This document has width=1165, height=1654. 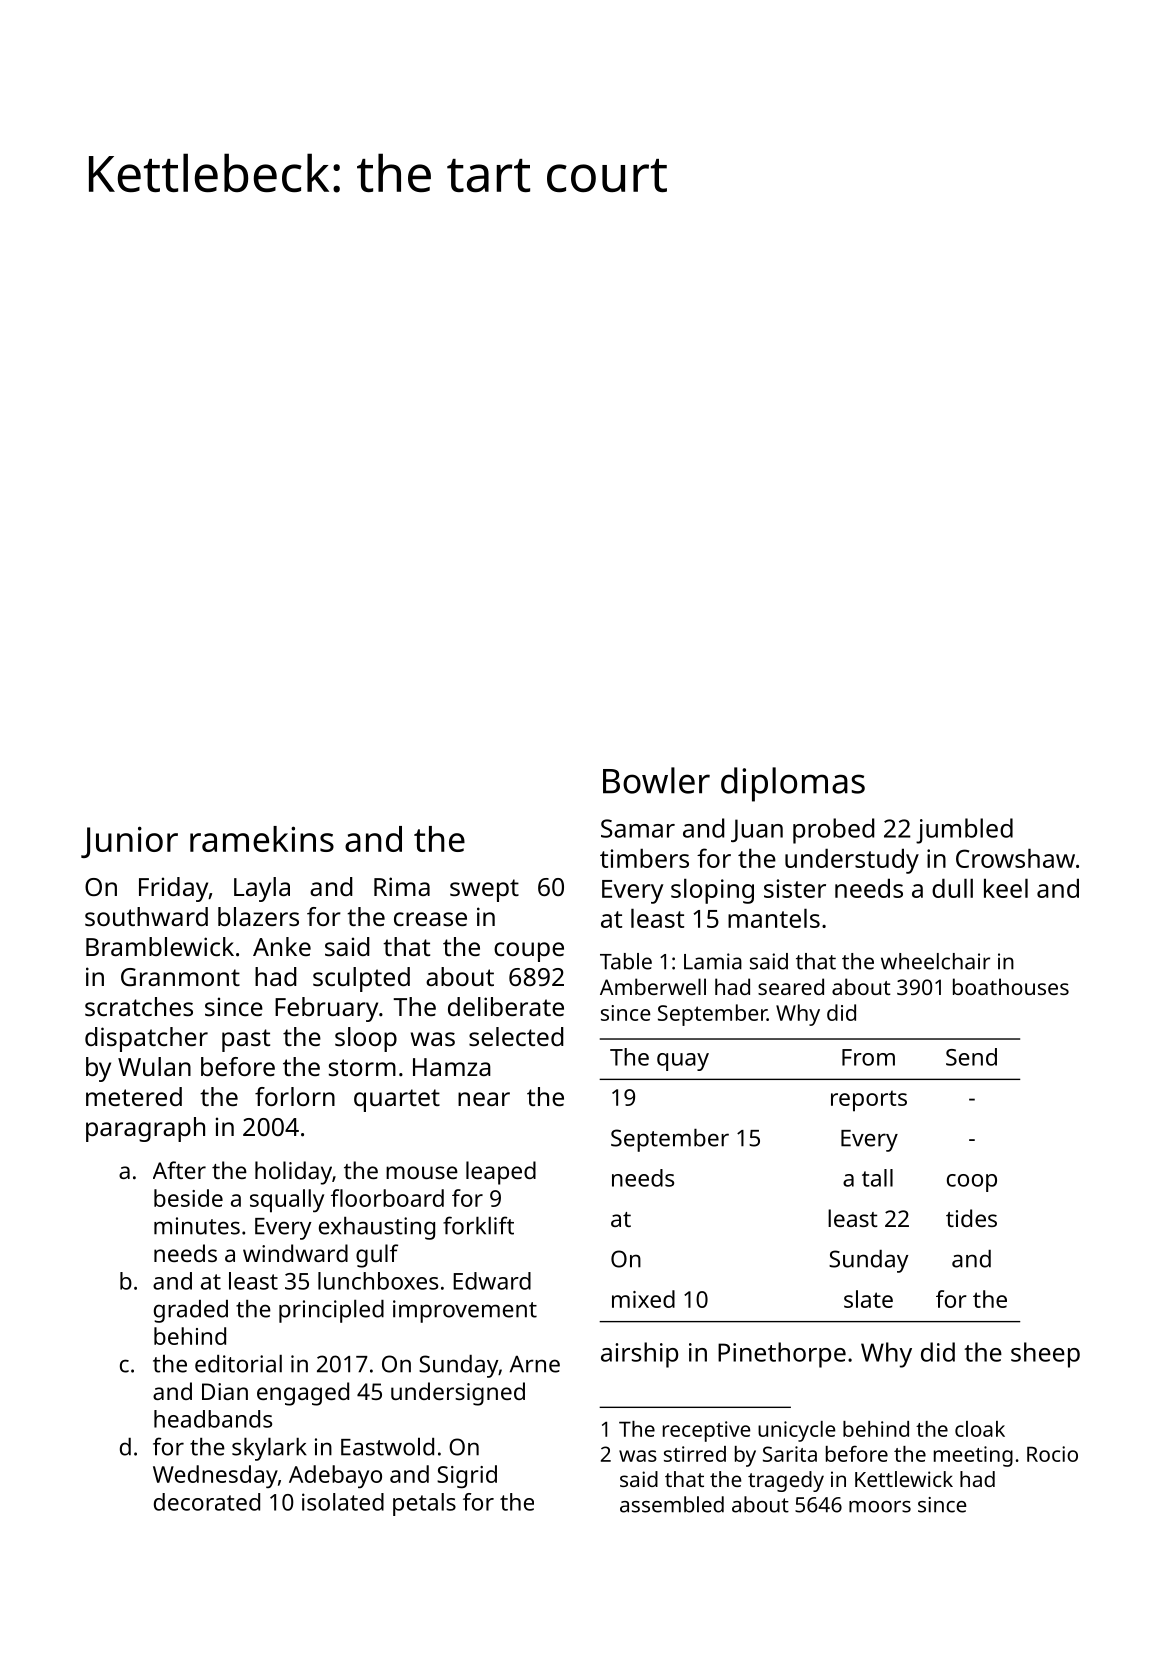 I want to click on From, so click(x=868, y=1057).
